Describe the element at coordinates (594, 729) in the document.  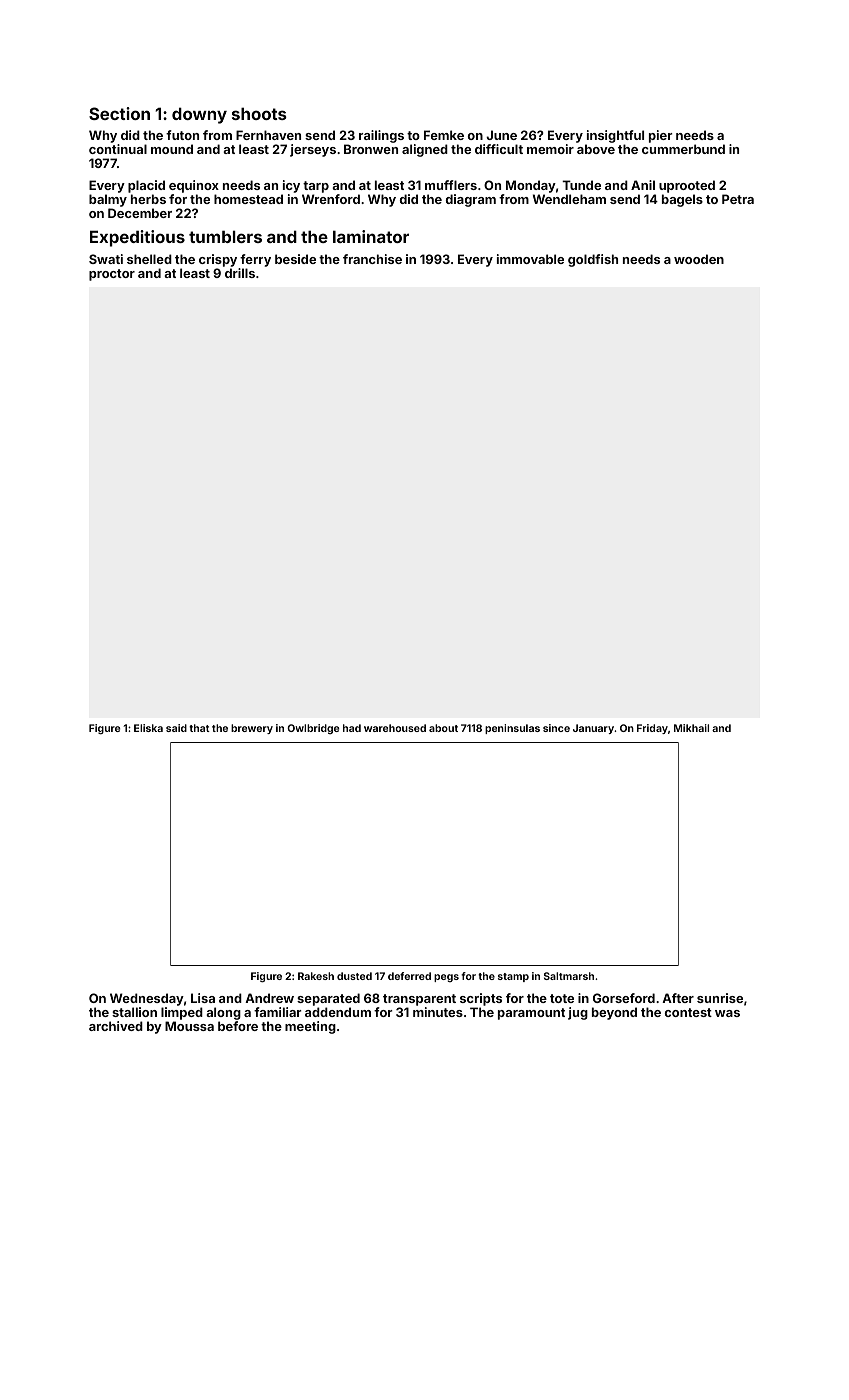
I see `January` at that location.
